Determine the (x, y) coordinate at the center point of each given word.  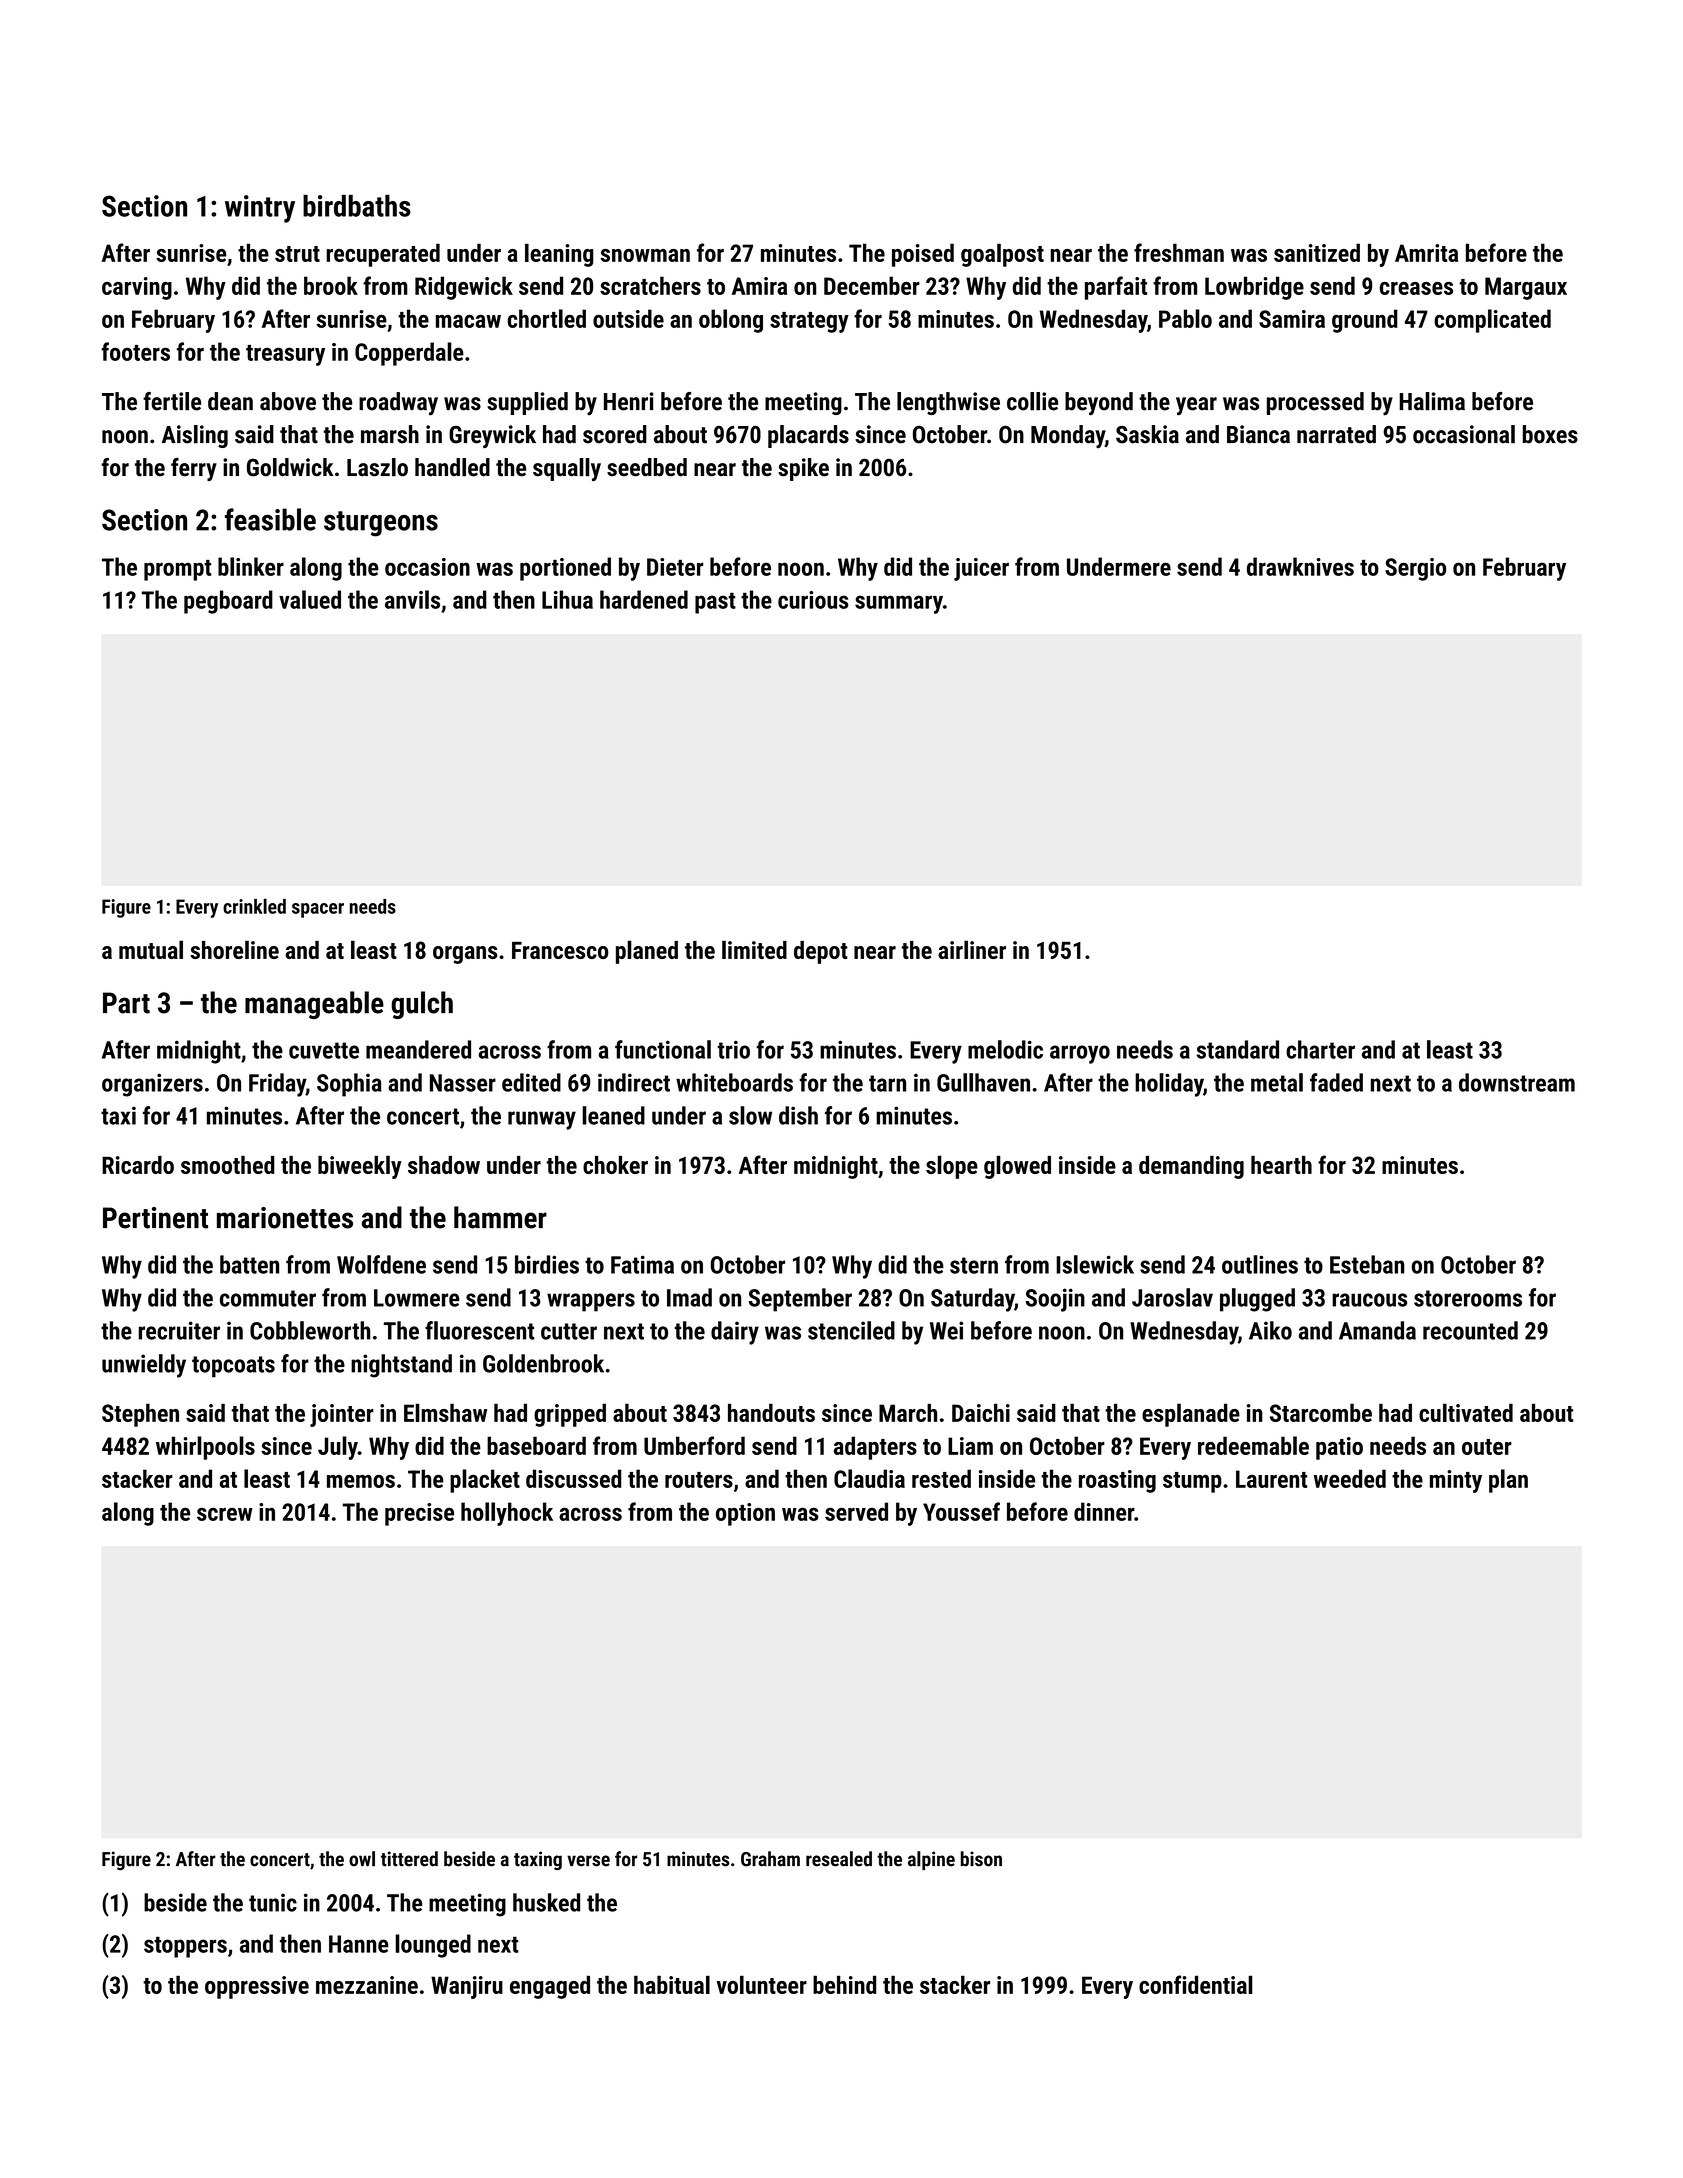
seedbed (647, 467)
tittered (409, 1859)
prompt (178, 570)
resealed (839, 1859)
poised (923, 255)
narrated (1336, 434)
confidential (1196, 1984)
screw (225, 1514)
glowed (1017, 1167)
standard (1238, 1049)
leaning (559, 255)
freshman (1179, 252)
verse (588, 1861)
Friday (277, 1085)
